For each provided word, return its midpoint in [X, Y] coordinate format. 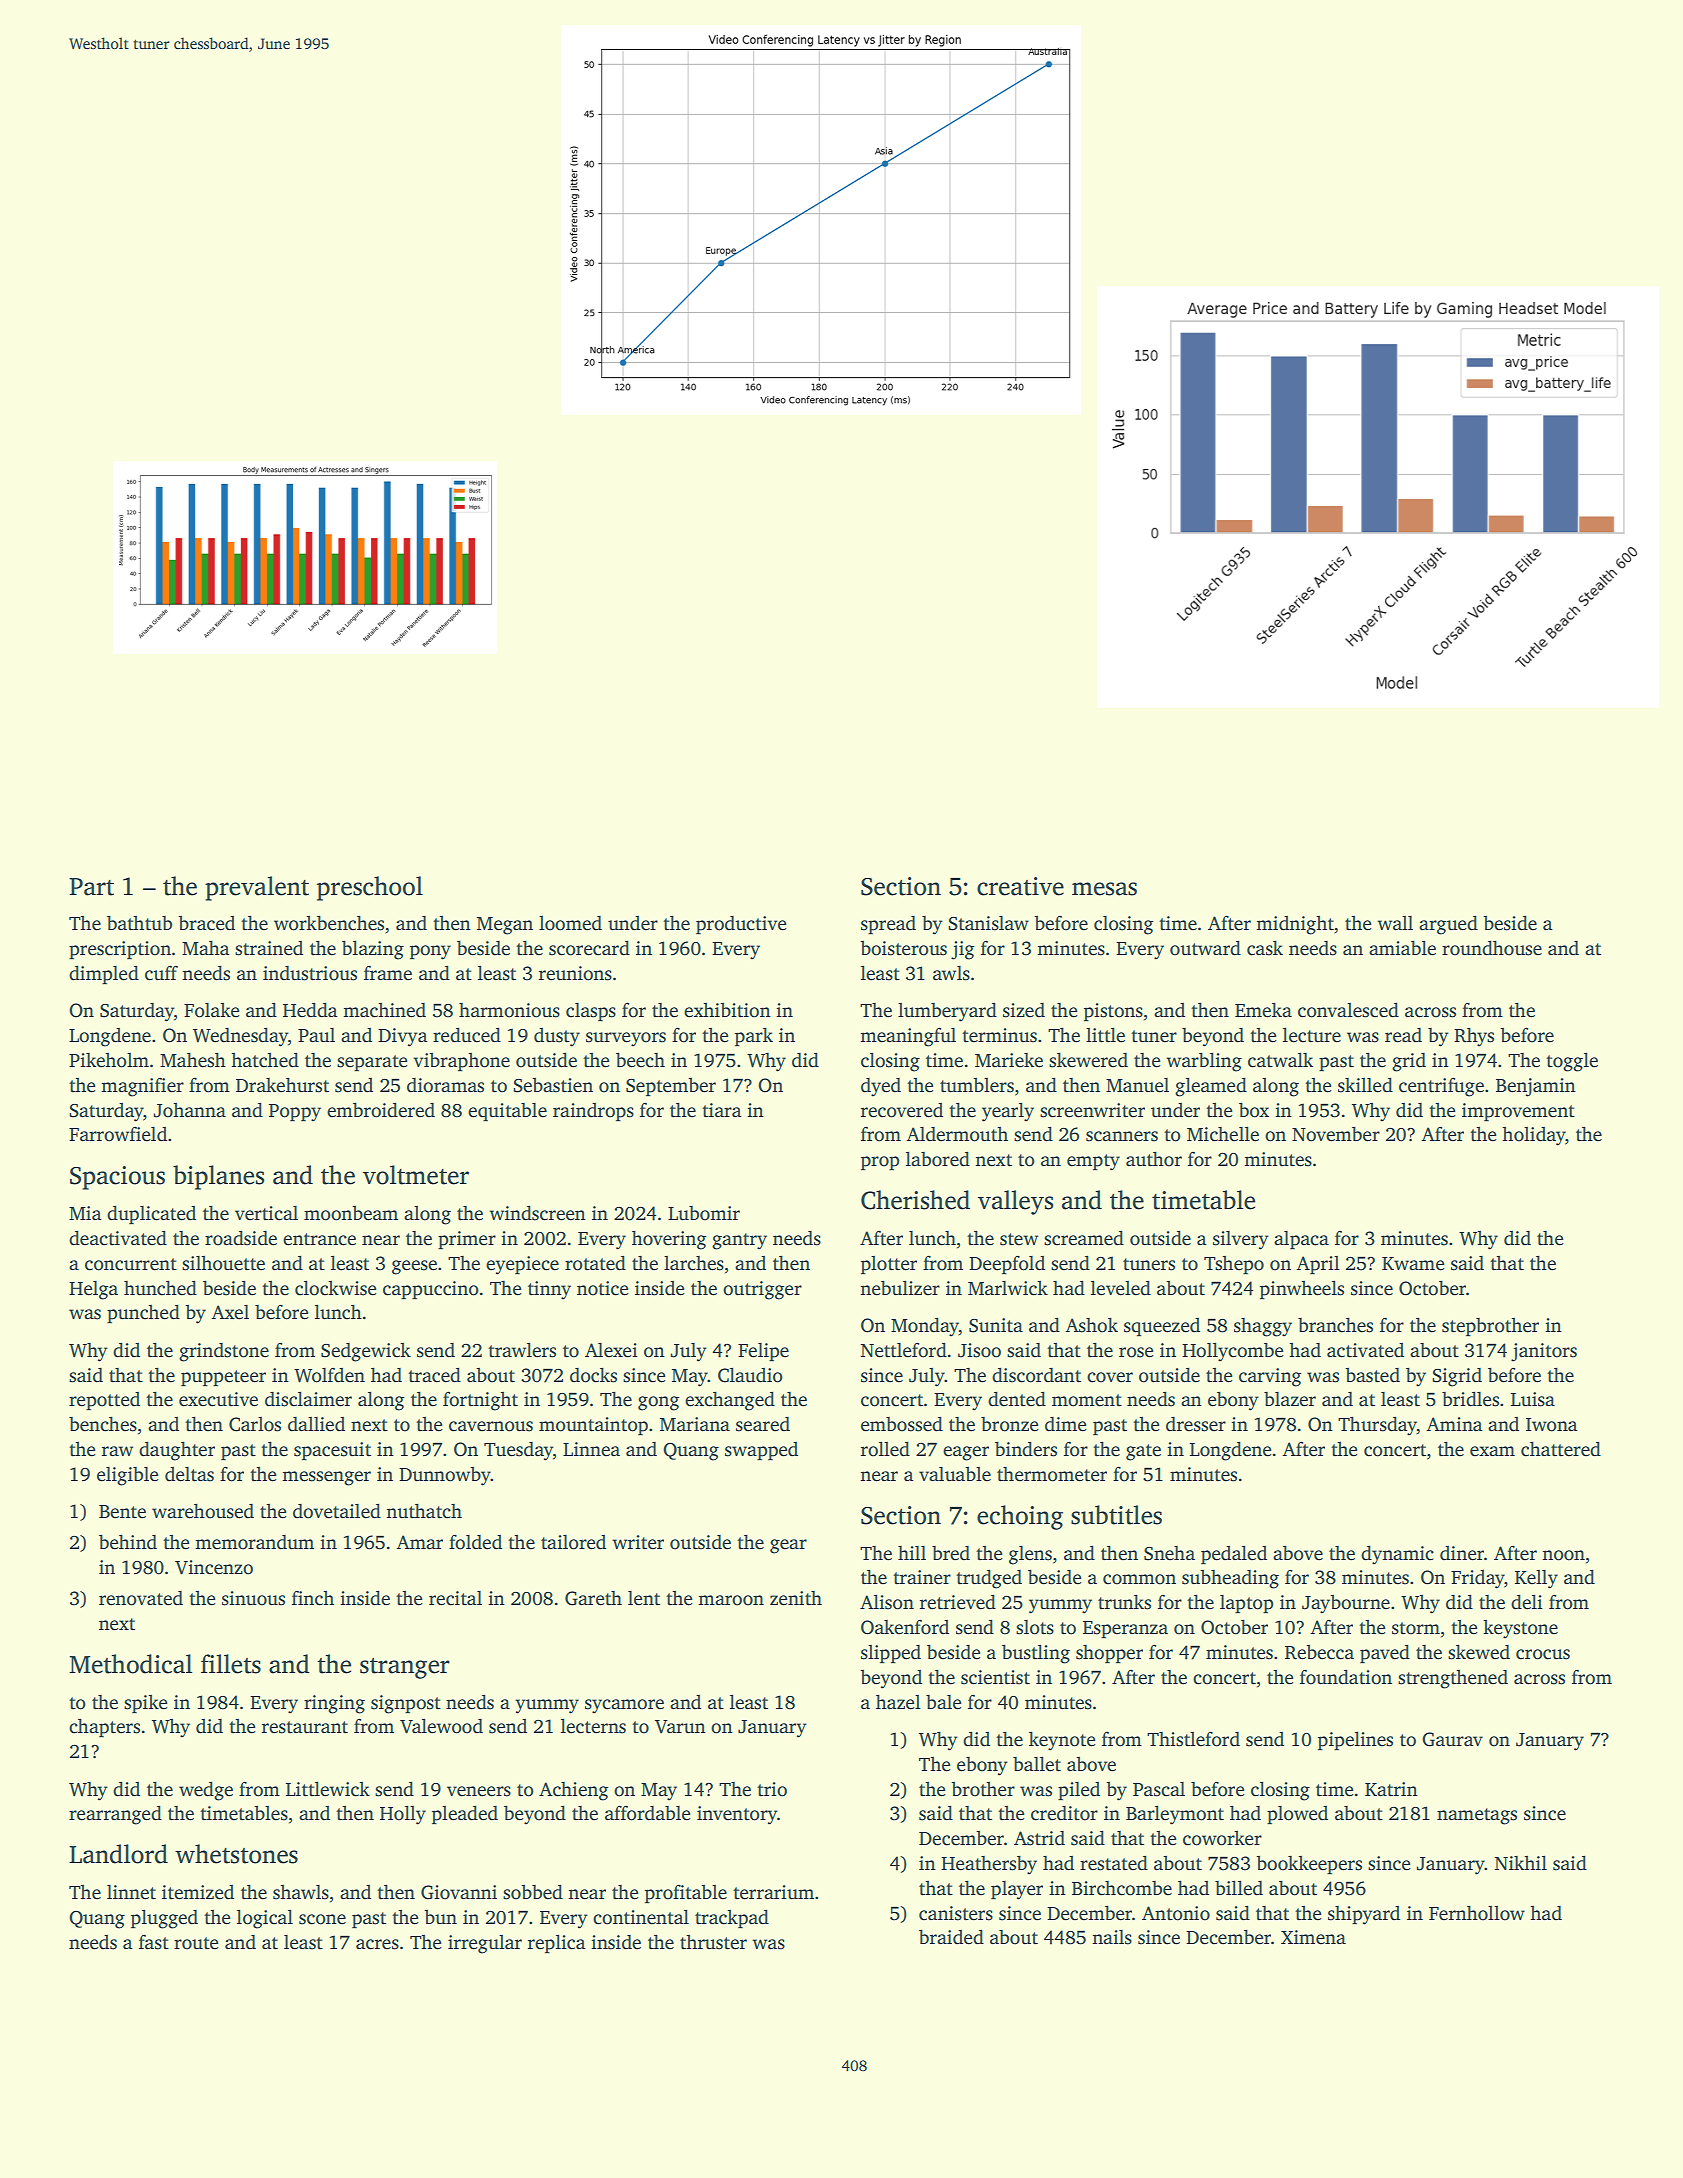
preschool [370, 888]
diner [1462, 1553]
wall [1395, 923]
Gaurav [1453, 1739]
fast [154, 1942]
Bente [122, 1512]
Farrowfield [118, 1134]
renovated [141, 1598]
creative [1020, 886]
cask [1265, 948]
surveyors [626, 1039]
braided [951, 1937]
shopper [1109, 1654]
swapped [761, 1451]
